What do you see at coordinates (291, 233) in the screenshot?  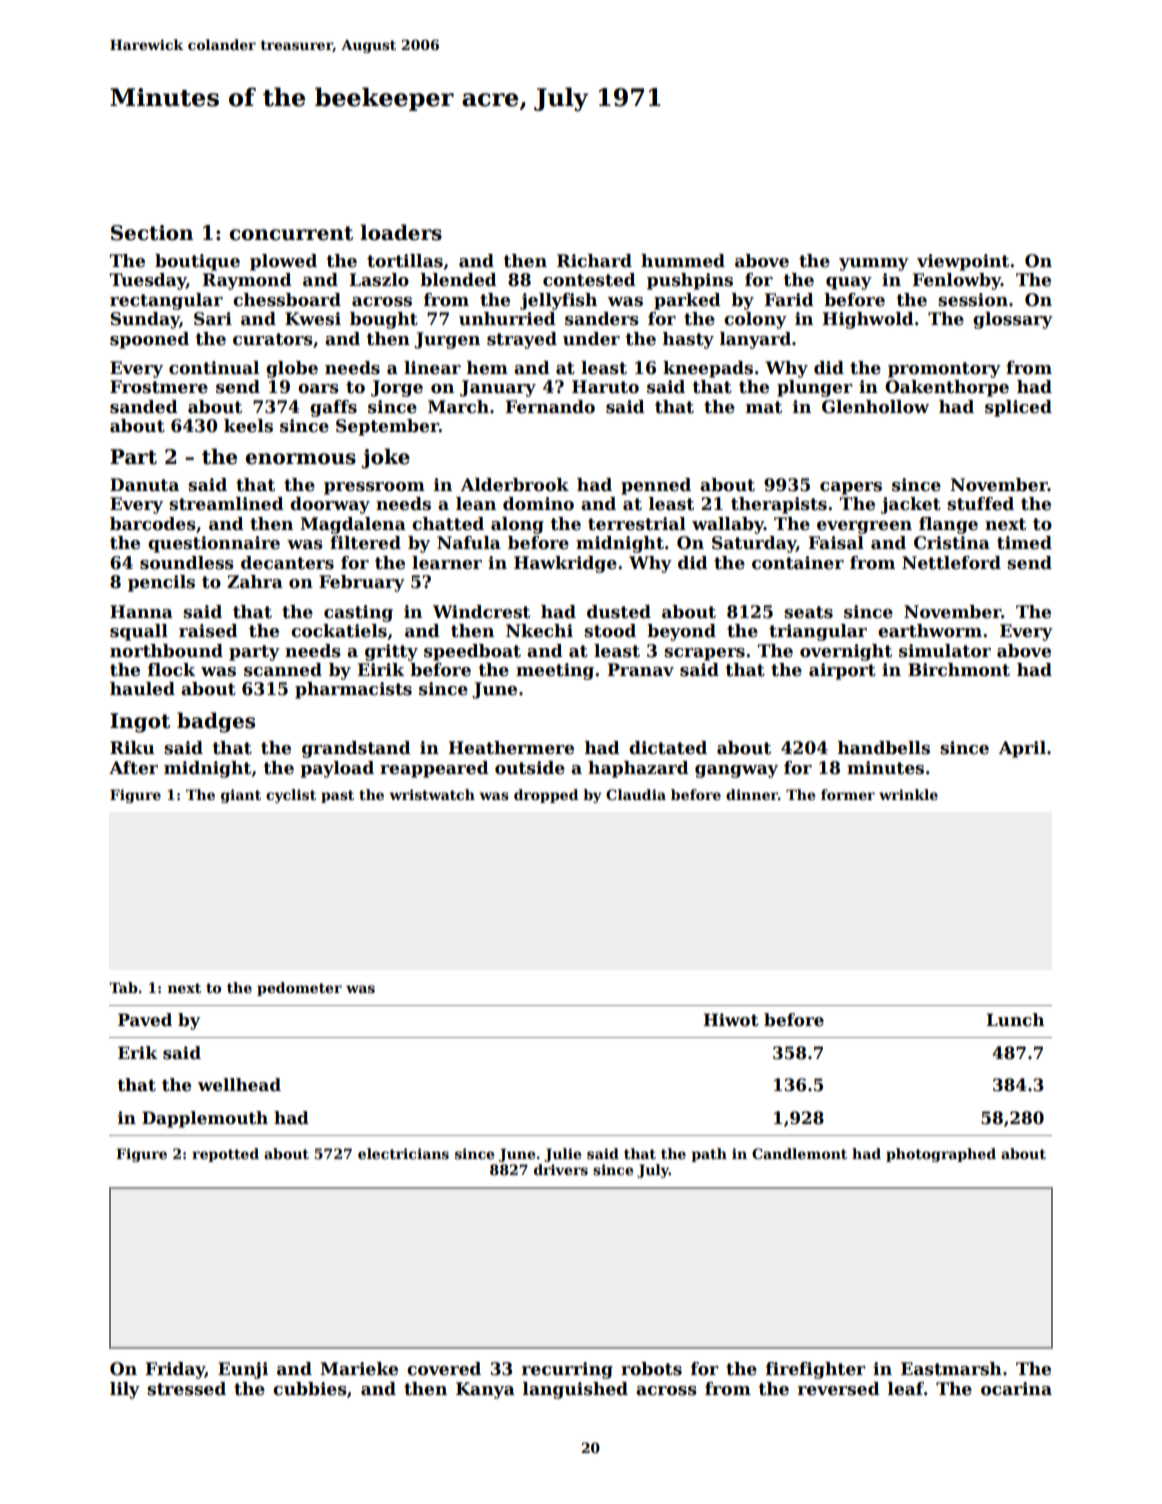 I see `concurrent` at bounding box center [291, 233].
